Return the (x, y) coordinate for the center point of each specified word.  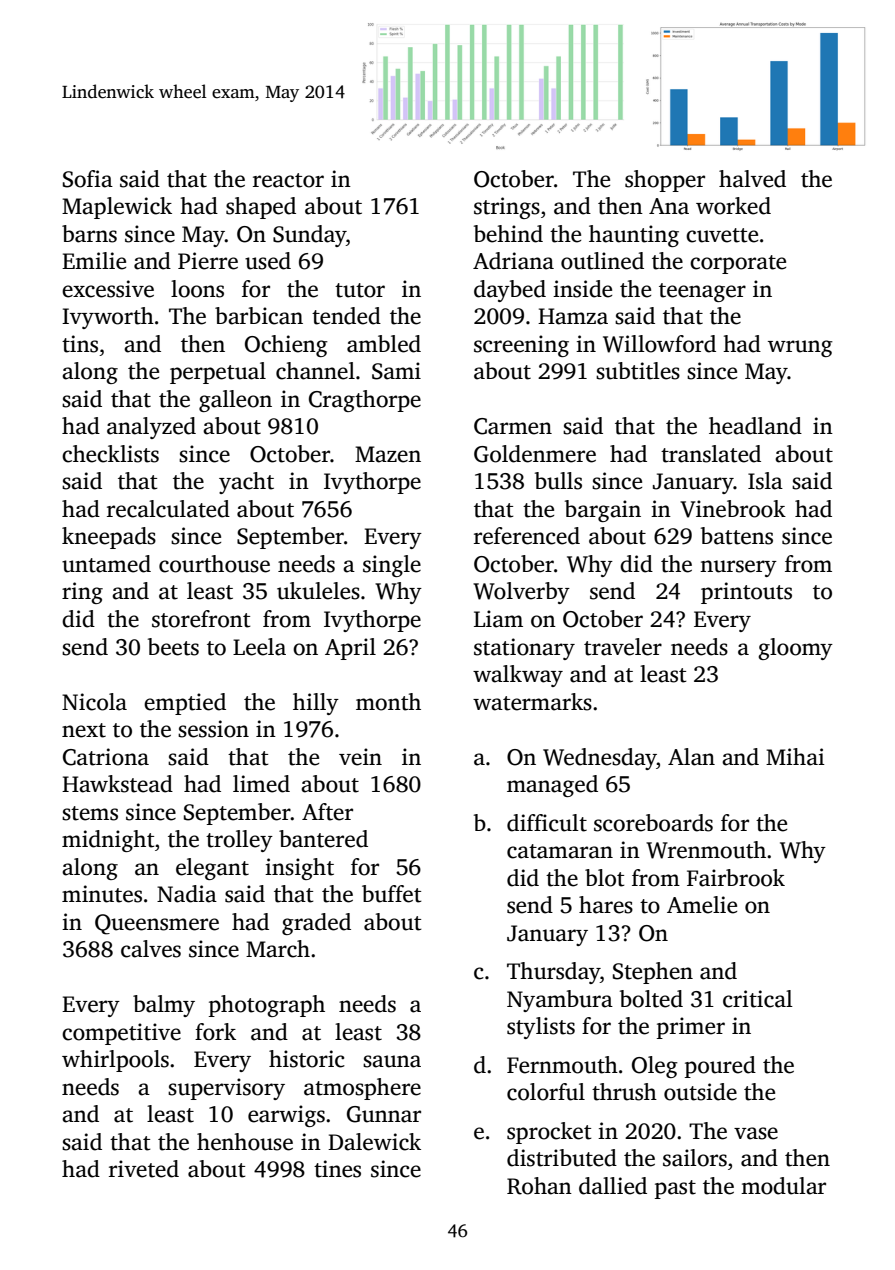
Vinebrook (733, 509)
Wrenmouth (706, 850)
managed (552, 786)
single (392, 566)
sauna (392, 1061)
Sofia (88, 179)
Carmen (513, 426)
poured (720, 1067)
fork (215, 1032)
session (213, 729)
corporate (738, 264)
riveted (144, 1169)
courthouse (214, 564)
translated (711, 454)
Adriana (513, 261)
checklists (110, 454)
